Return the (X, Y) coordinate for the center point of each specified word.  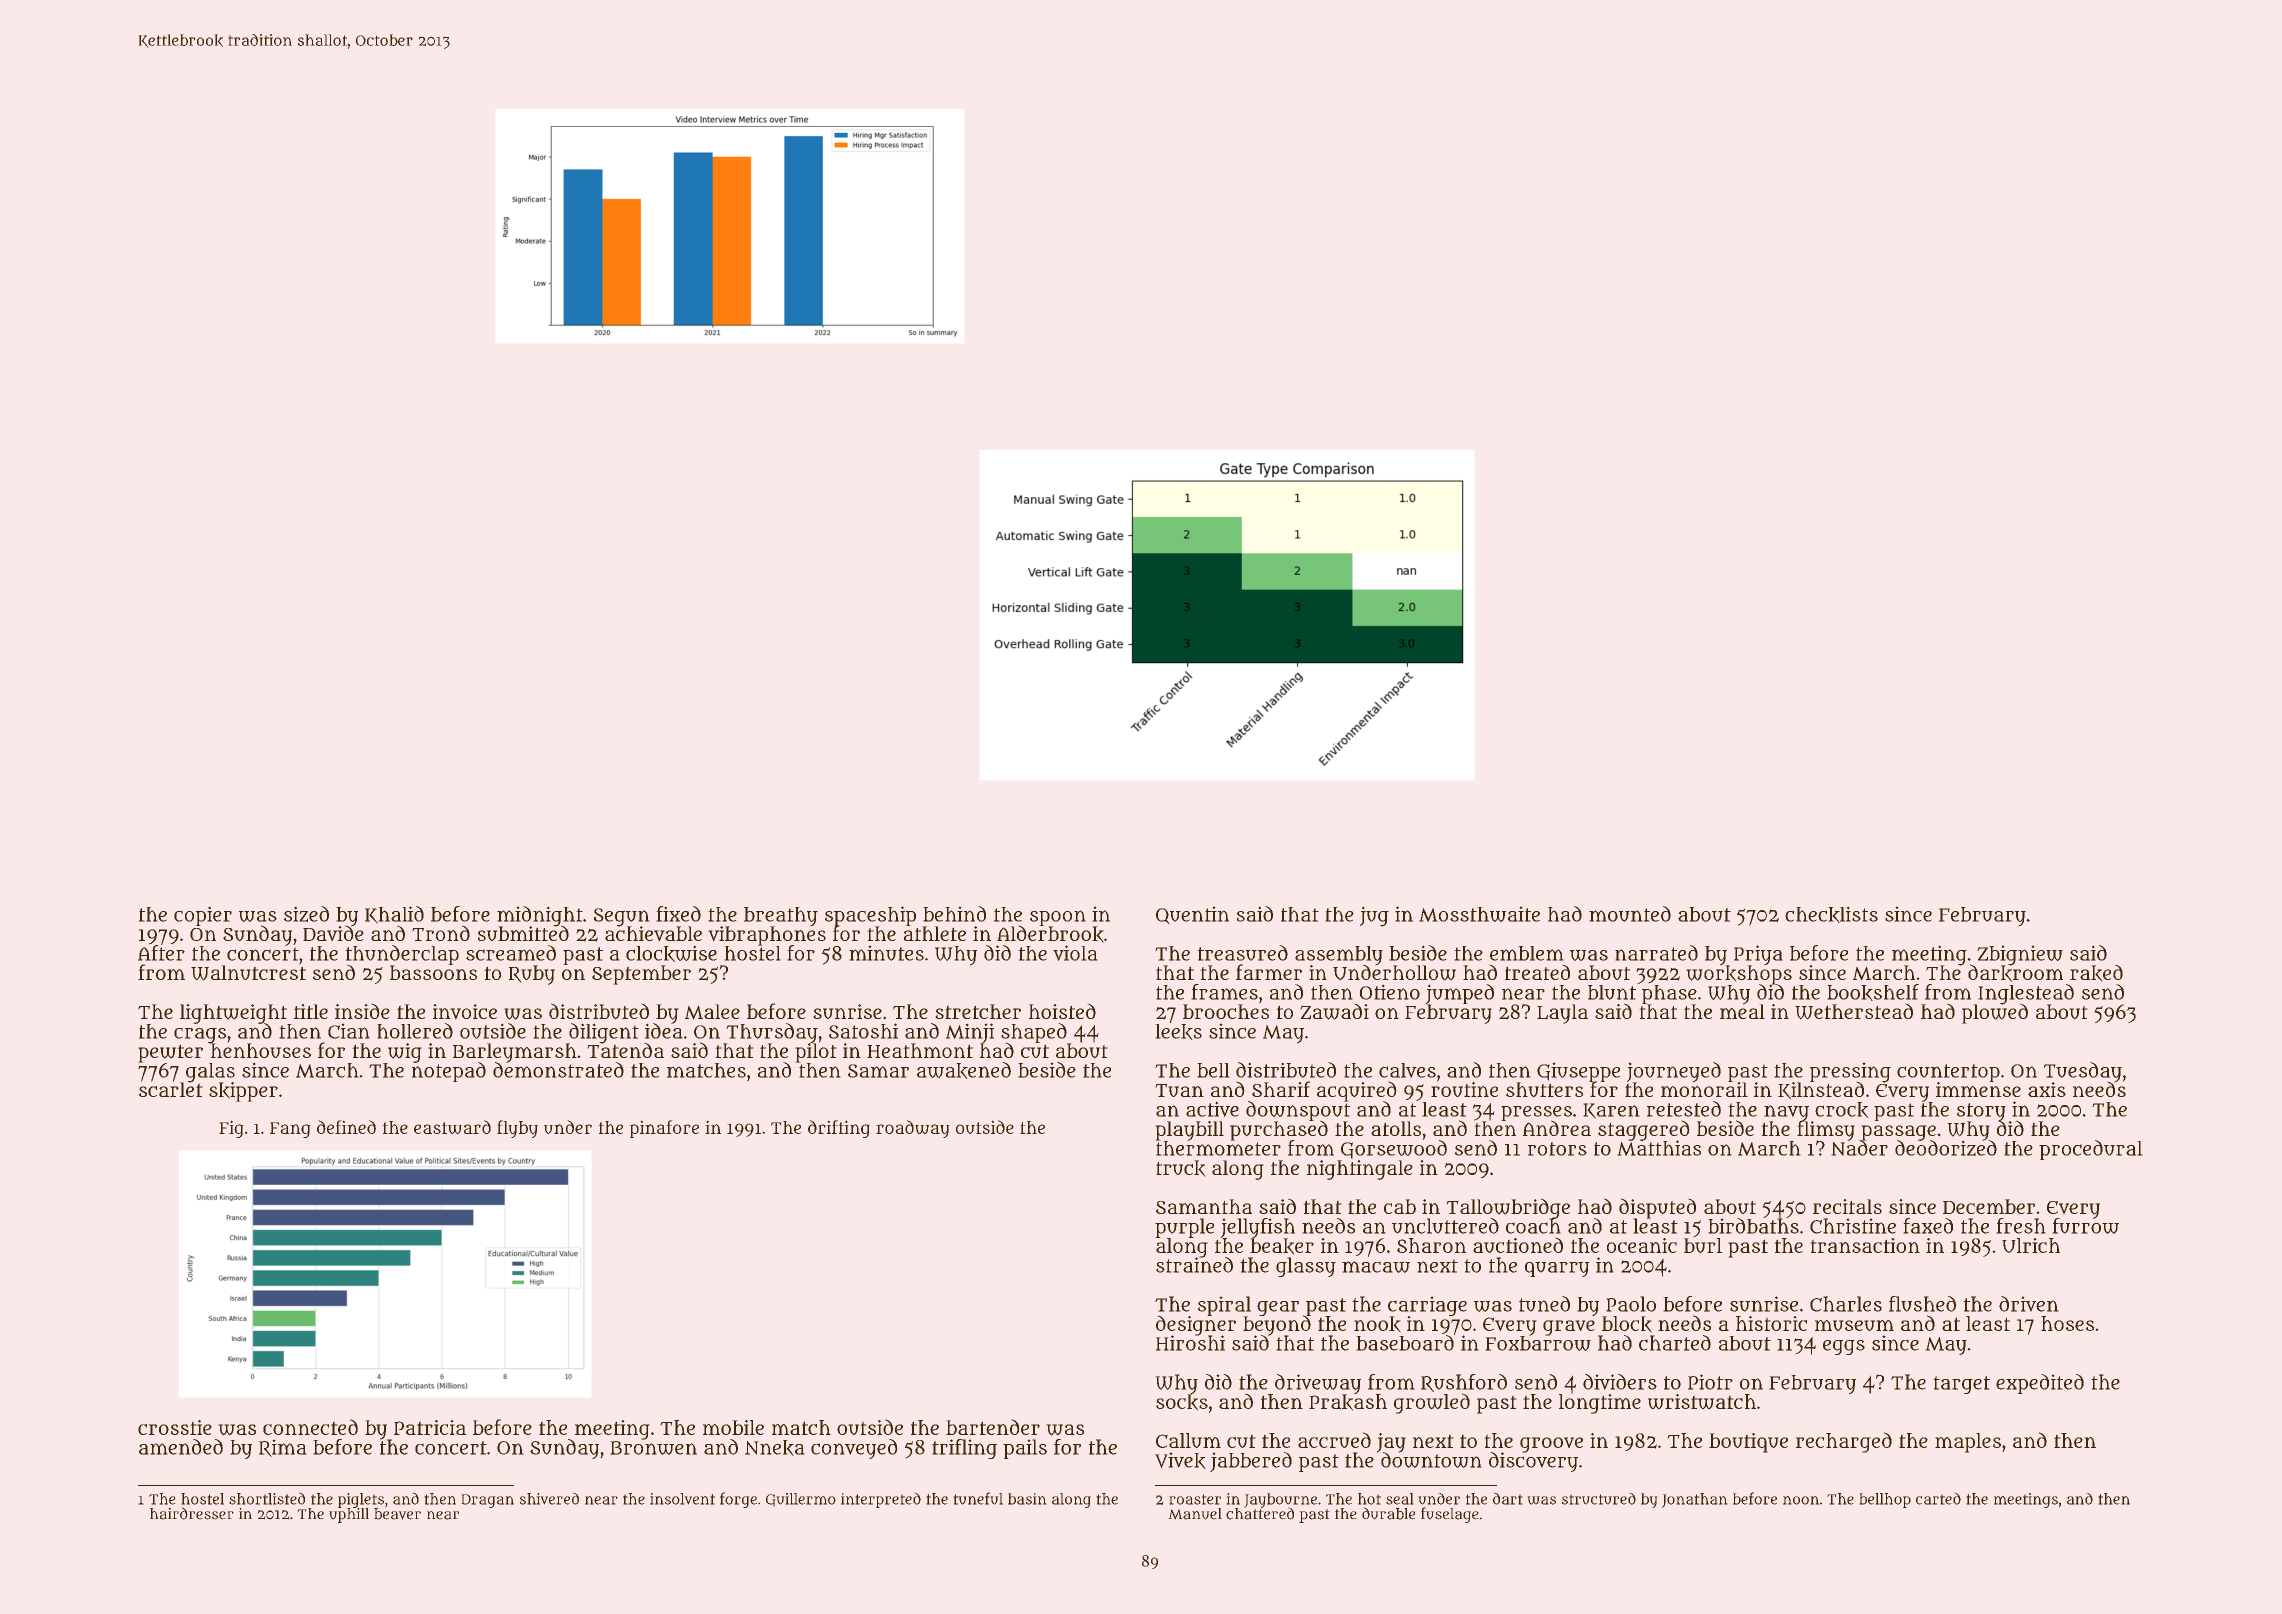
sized (306, 914)
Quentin (1192, 915)
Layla (1562, 1014)
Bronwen (653, 1448)
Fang (290, 1130)
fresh (2021, 1226)
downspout (1298, 1111)
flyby (517, 1129)
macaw (1376, 1267)
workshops (1739, 974)
